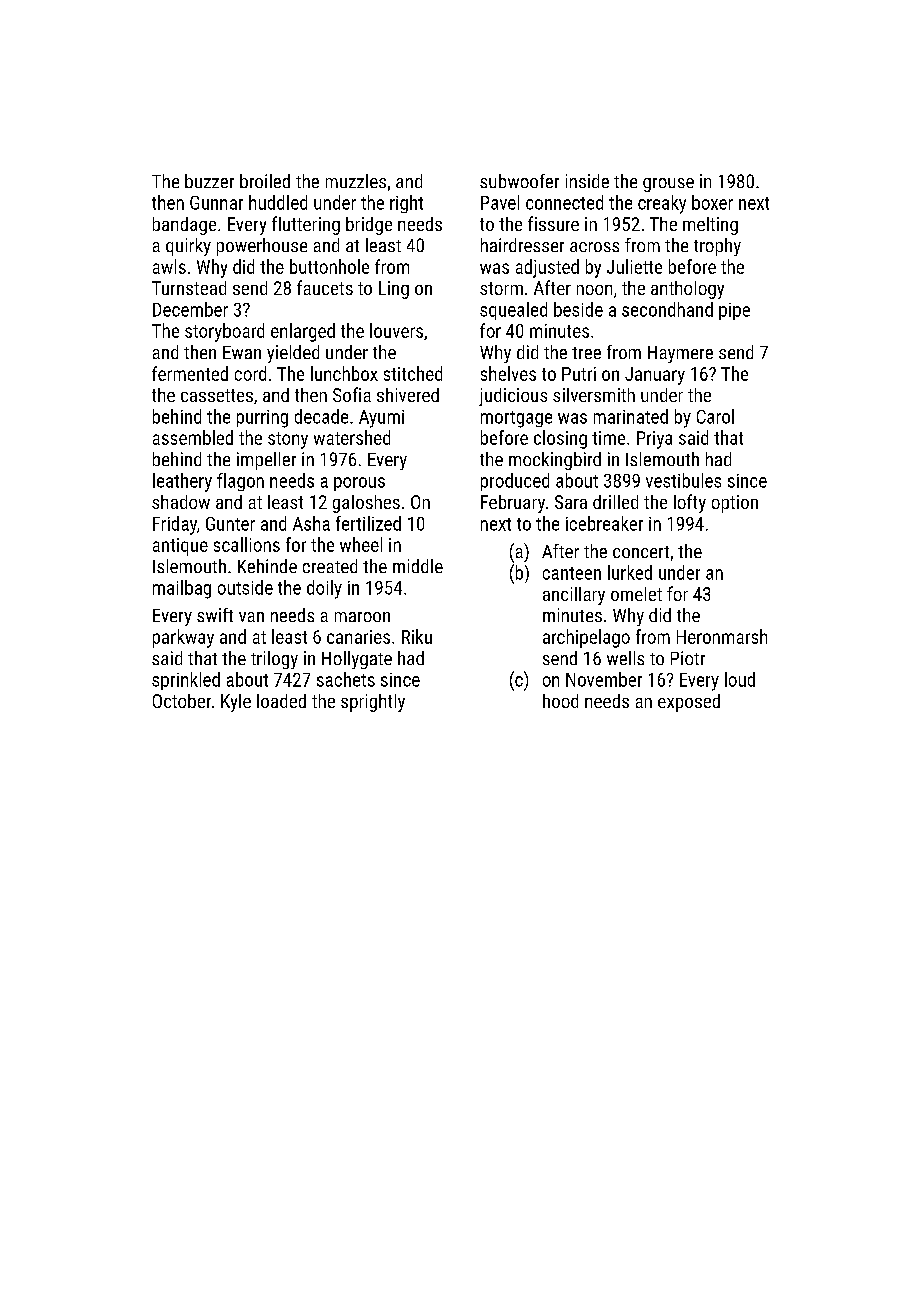  I want to click on February, so click(513, 504).
